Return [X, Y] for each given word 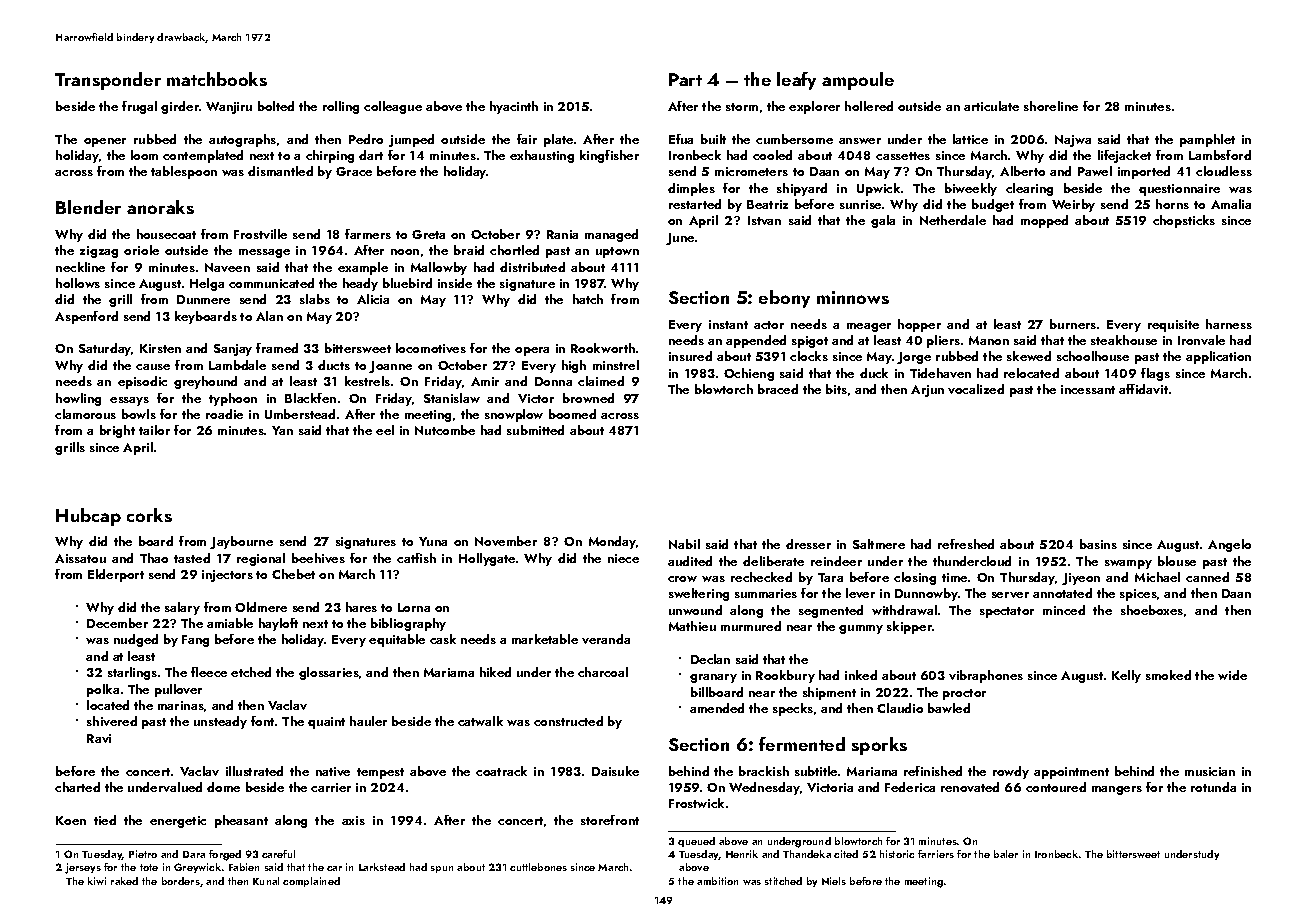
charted [77, 787]
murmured [751, 626]
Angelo [1229, 545]
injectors [227, 576]
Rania [562, 234]
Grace [354, 171]
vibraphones [986, 676]
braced [778, 389]
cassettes [903, 156]
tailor [154, 430]
